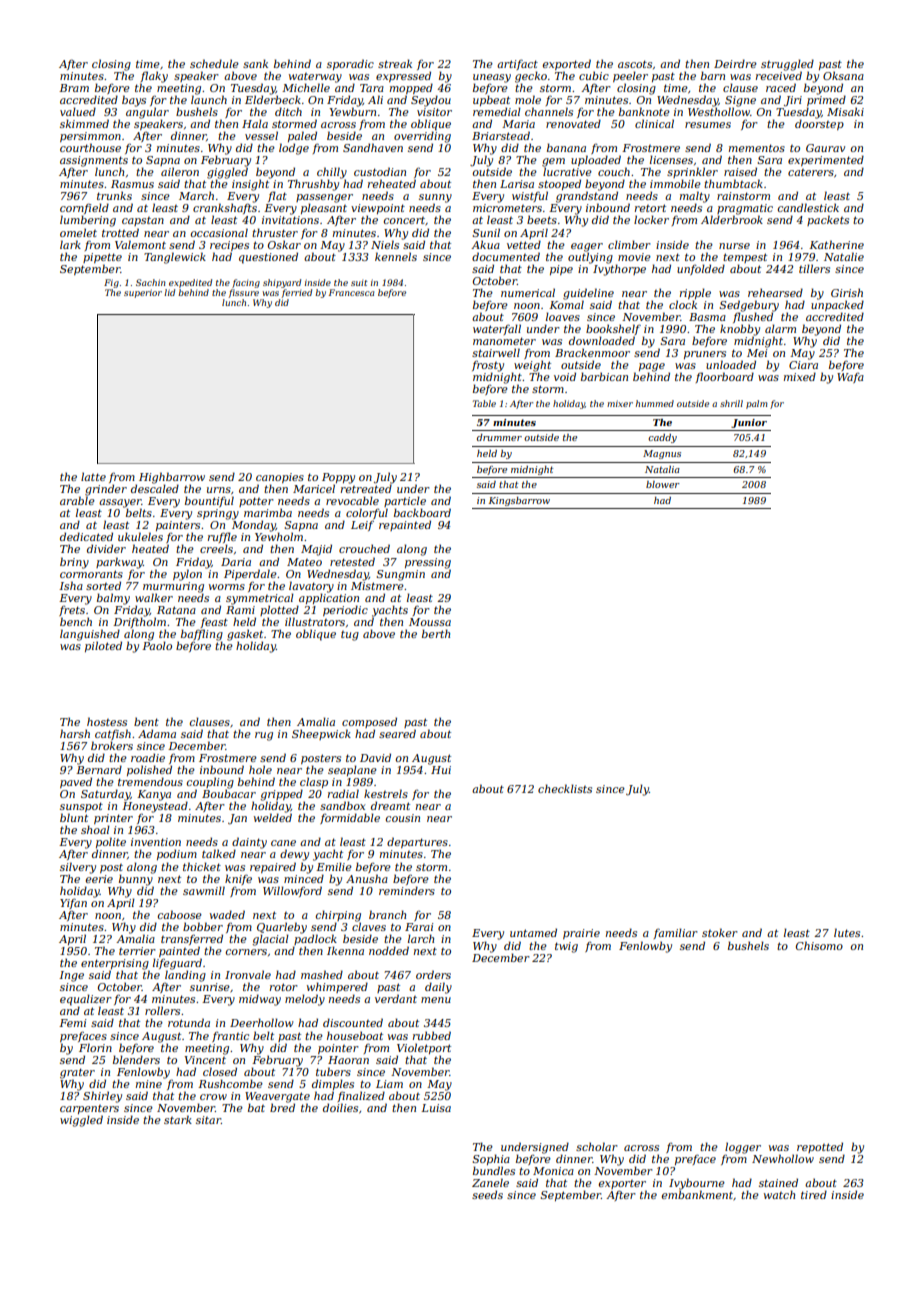  I want to click on exporter, so click(622, 1184).
